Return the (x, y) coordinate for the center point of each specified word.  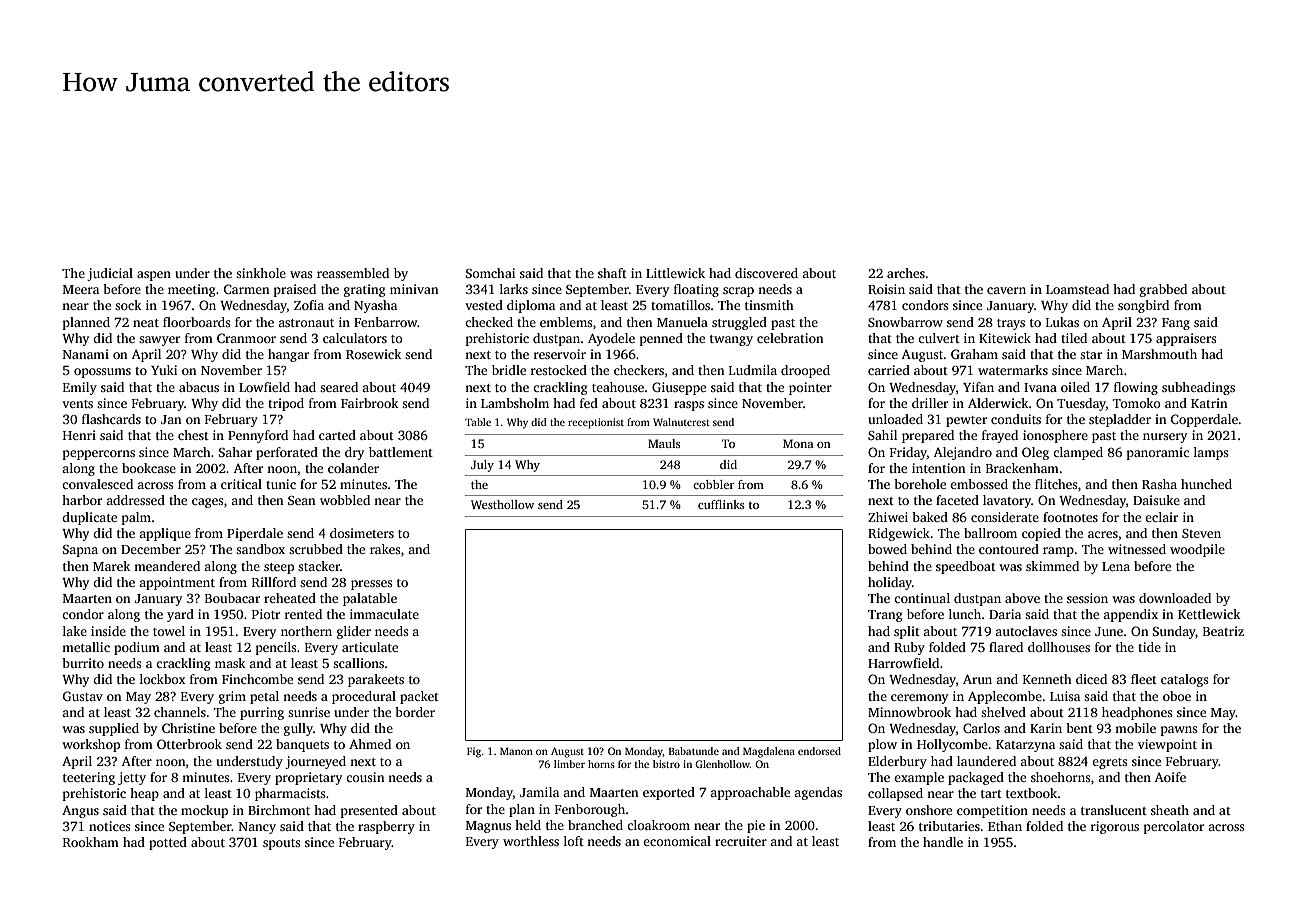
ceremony (919, 699)
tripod (286, 404)
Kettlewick (1209, 614)
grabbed (1163, 290)
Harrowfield (903, 663)
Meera (81, 289)
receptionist (596, 423)
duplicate (89, 518)
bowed (887, 549)
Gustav (83, 696)
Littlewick (675, 273)
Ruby (909, 648)
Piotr (266, 614)
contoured (1009, 549)
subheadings (1198, 388)
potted (168, 843)
